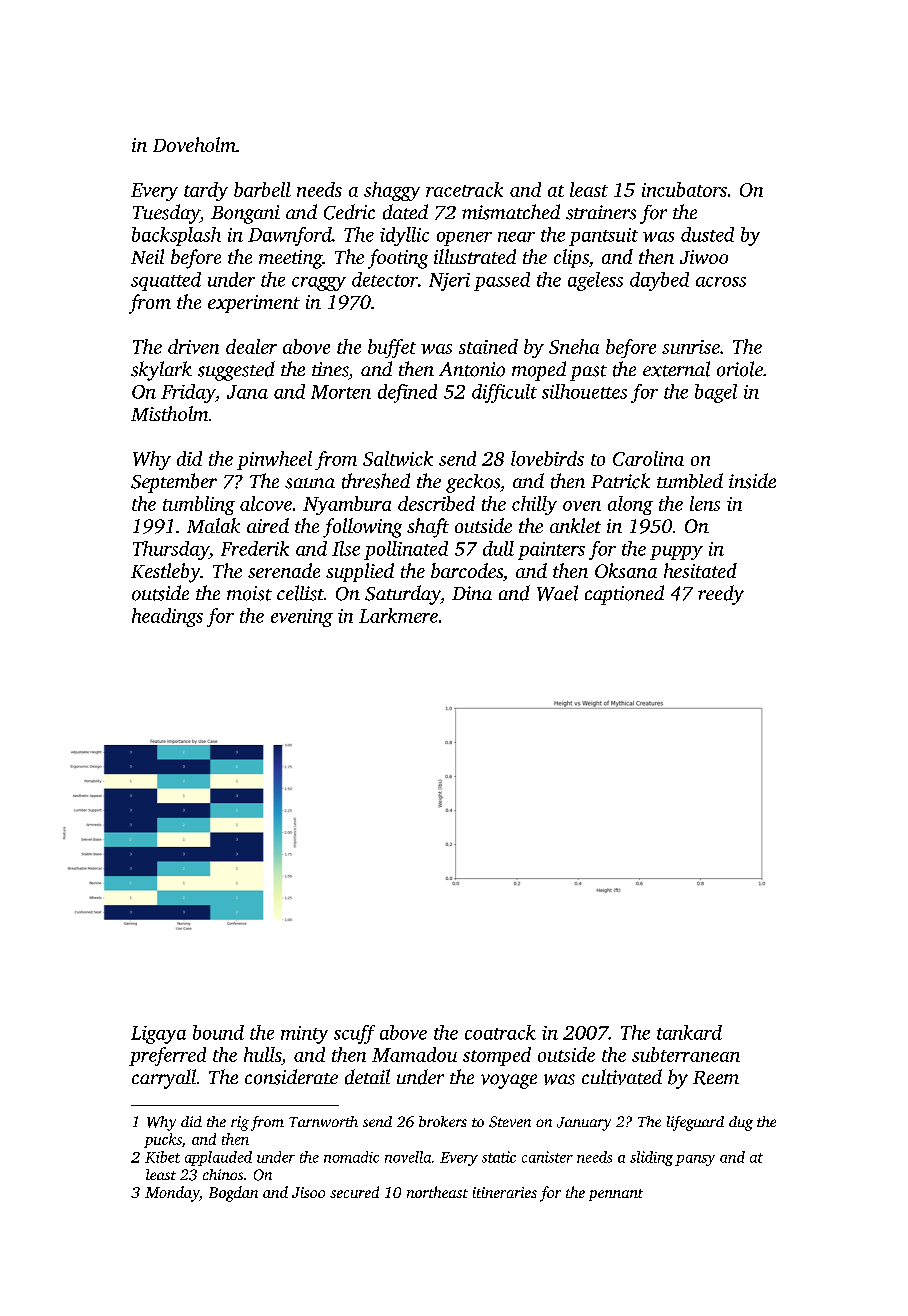 Image resolution: width=908 pixels, height=1316 pixels. What do you see at coordinates (167, 617) in the page?
I see `headings` at bounding box center [167, 617].
